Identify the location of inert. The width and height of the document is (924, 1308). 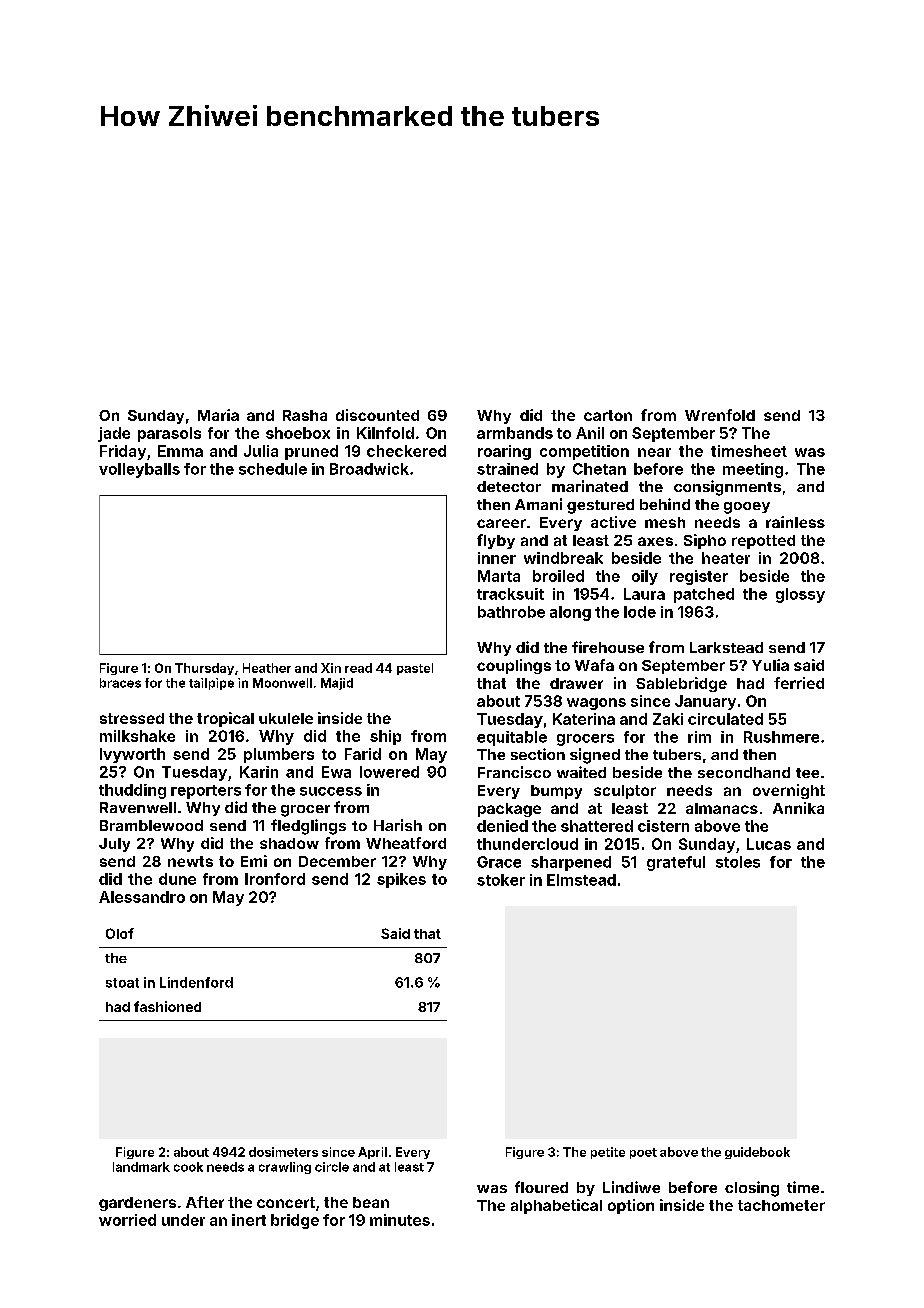
(249, 1220).
